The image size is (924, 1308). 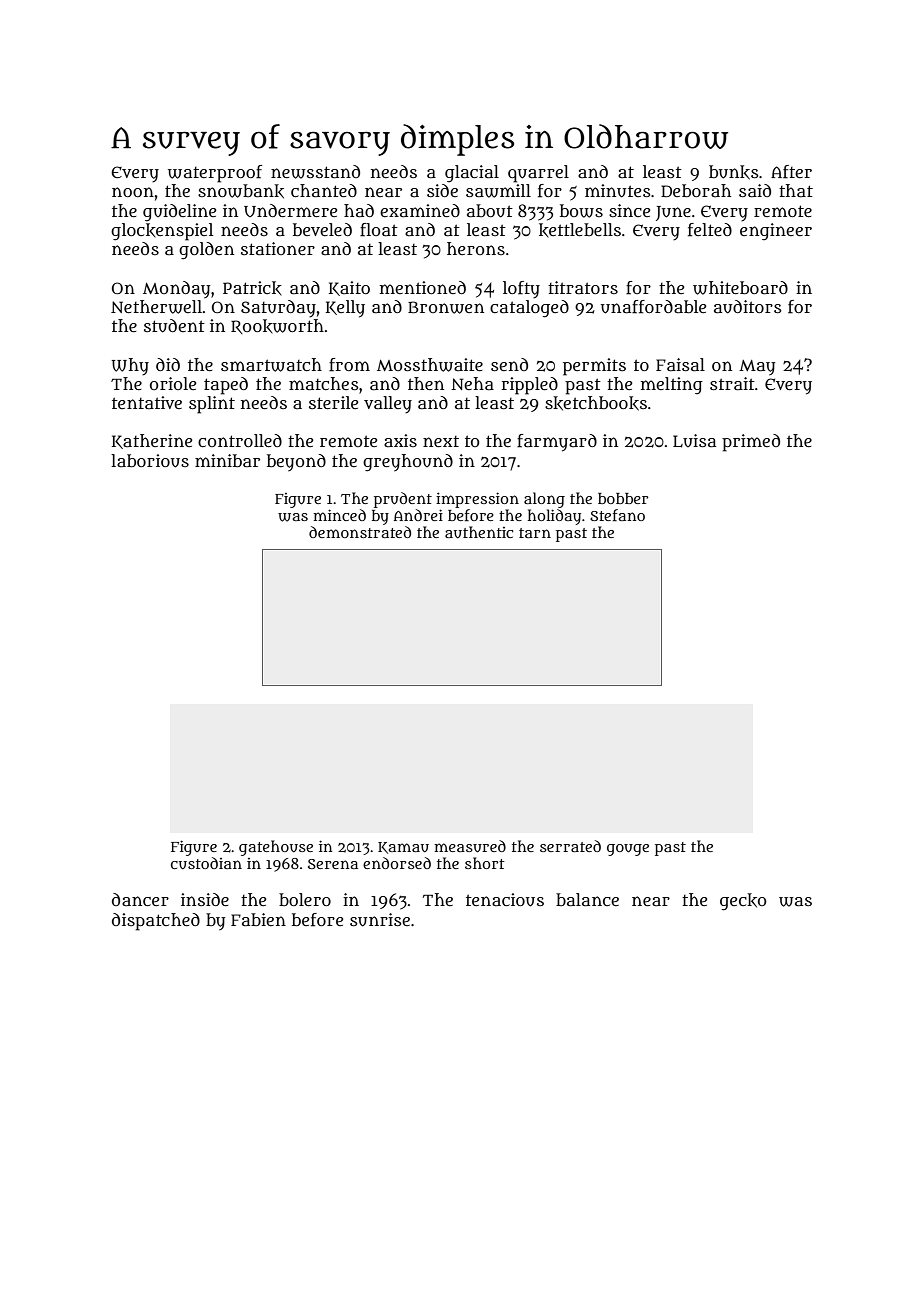 What do you see at coordinates (776, 231) in the document?
I see `engineer` at bounding box center [776, 231].
